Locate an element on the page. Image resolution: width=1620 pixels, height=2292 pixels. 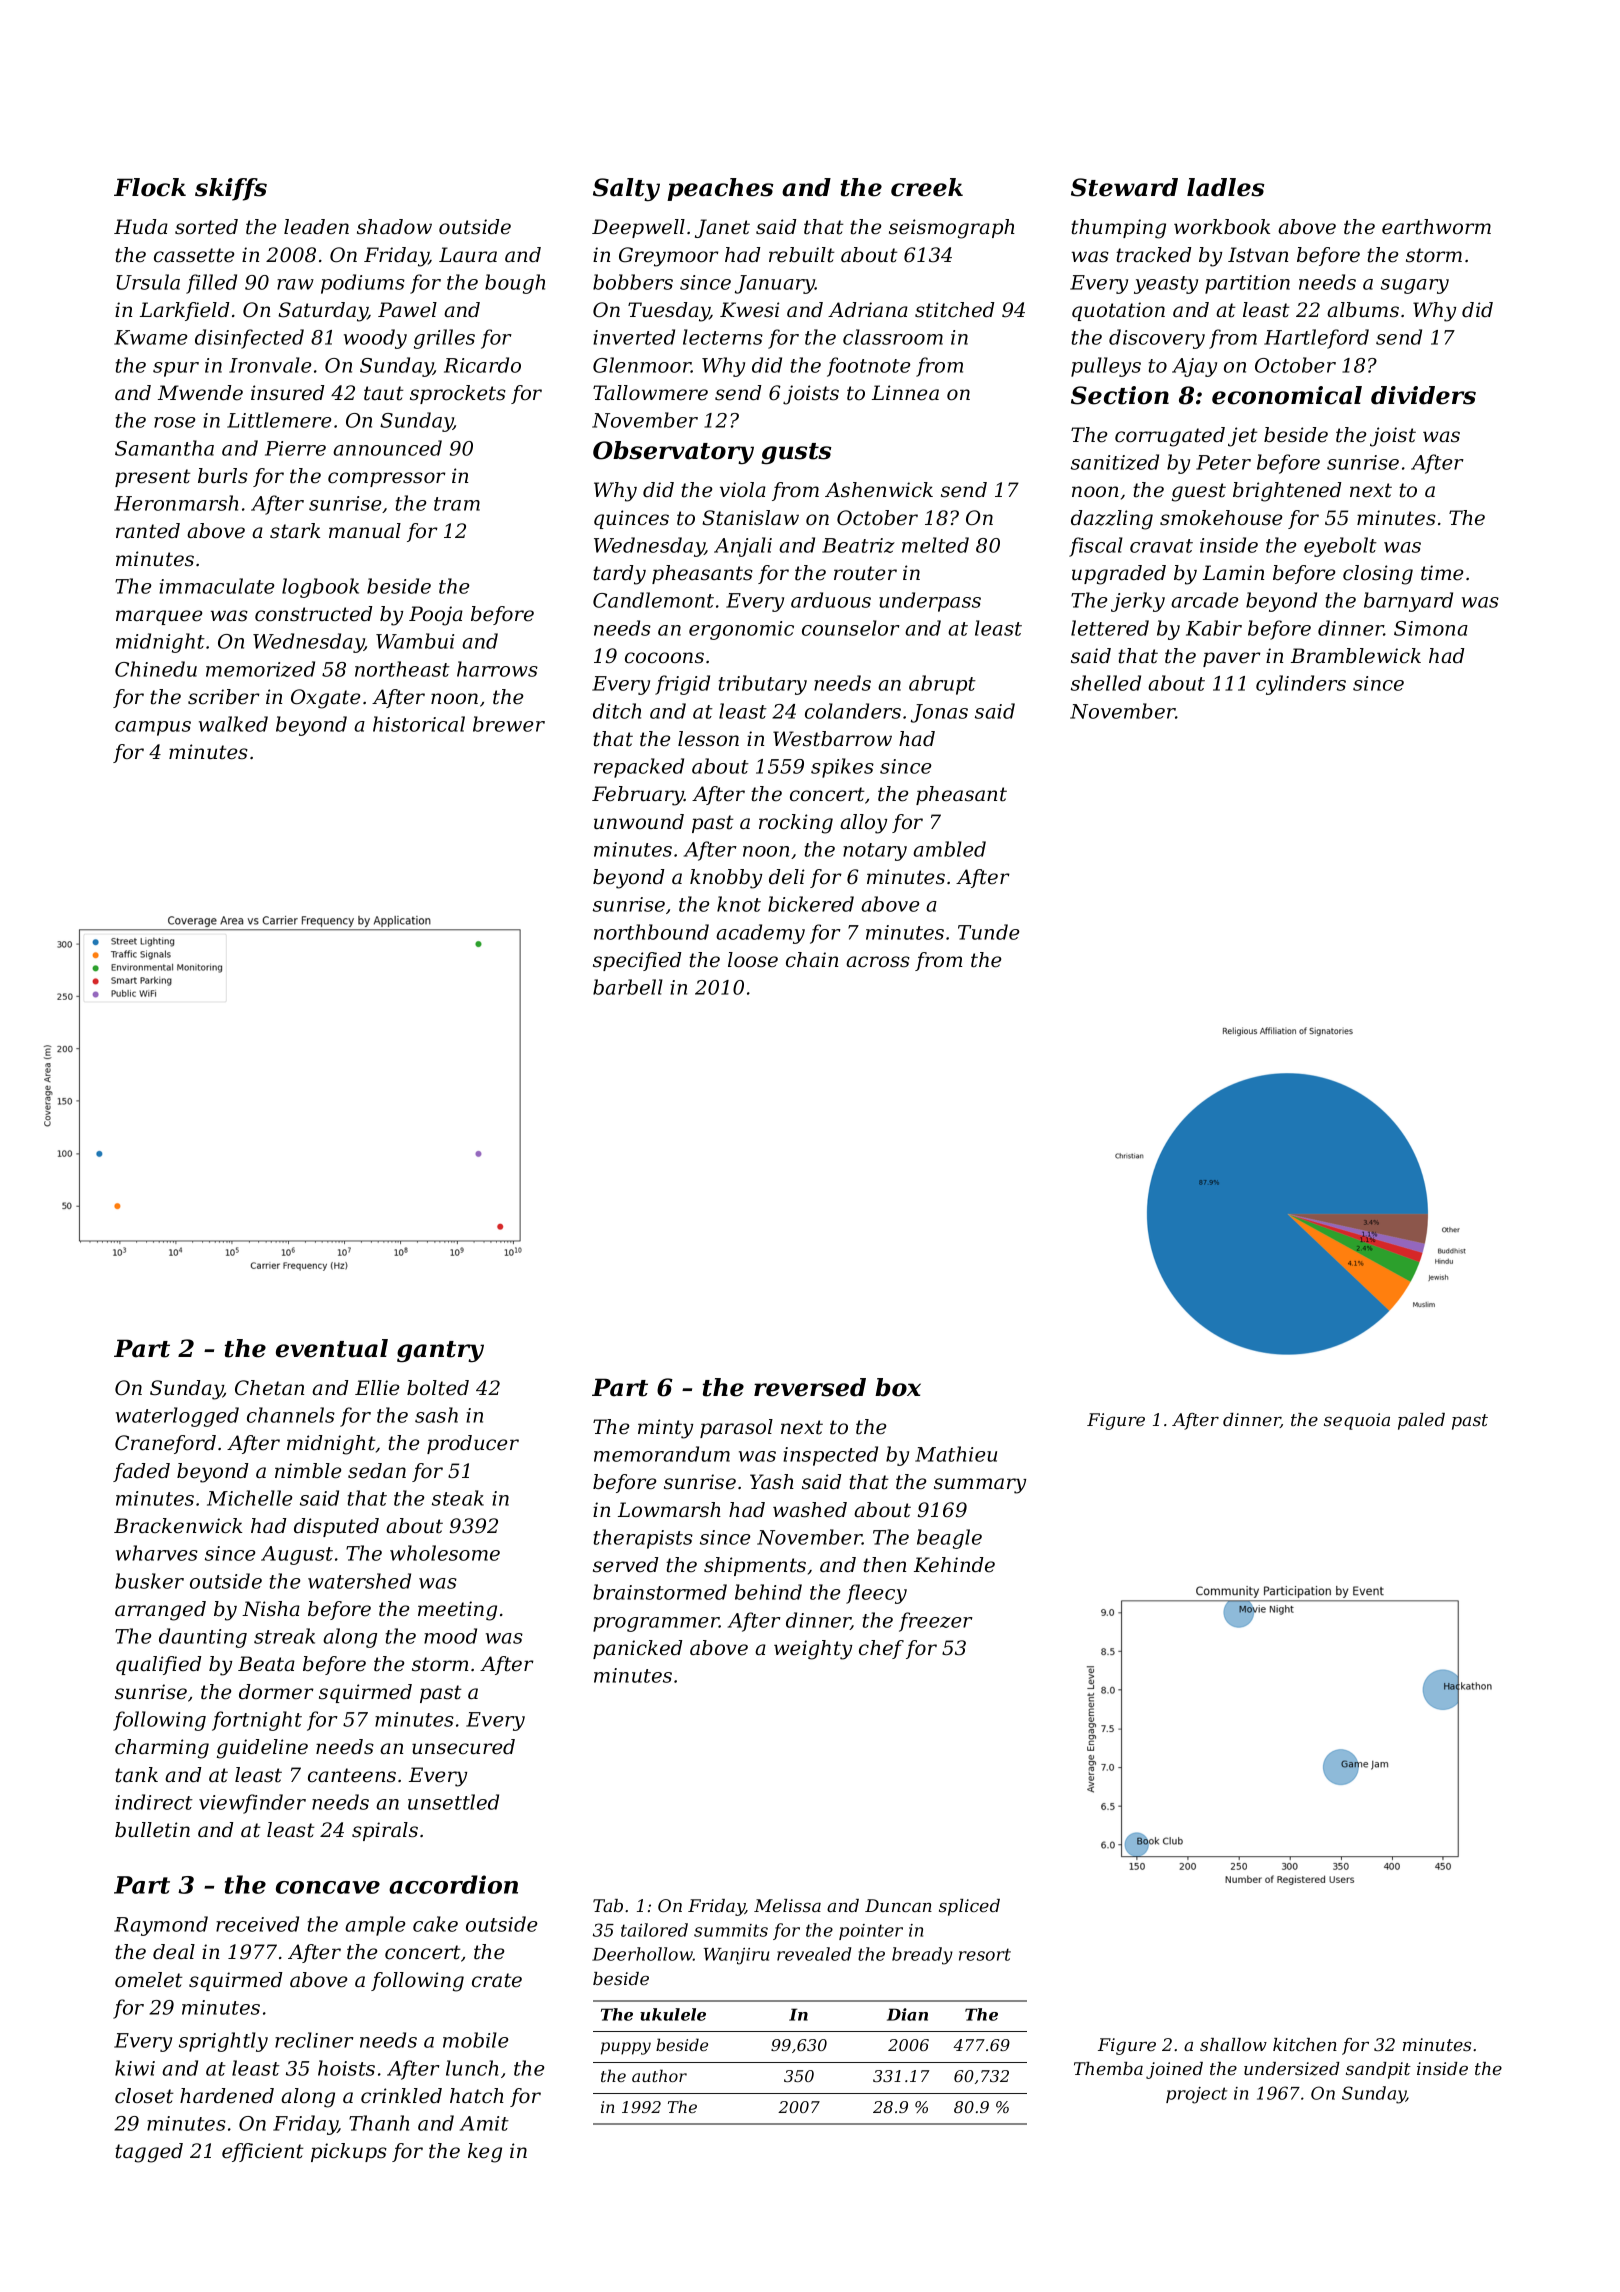
ladles is located at coordinates (1225, 187).
